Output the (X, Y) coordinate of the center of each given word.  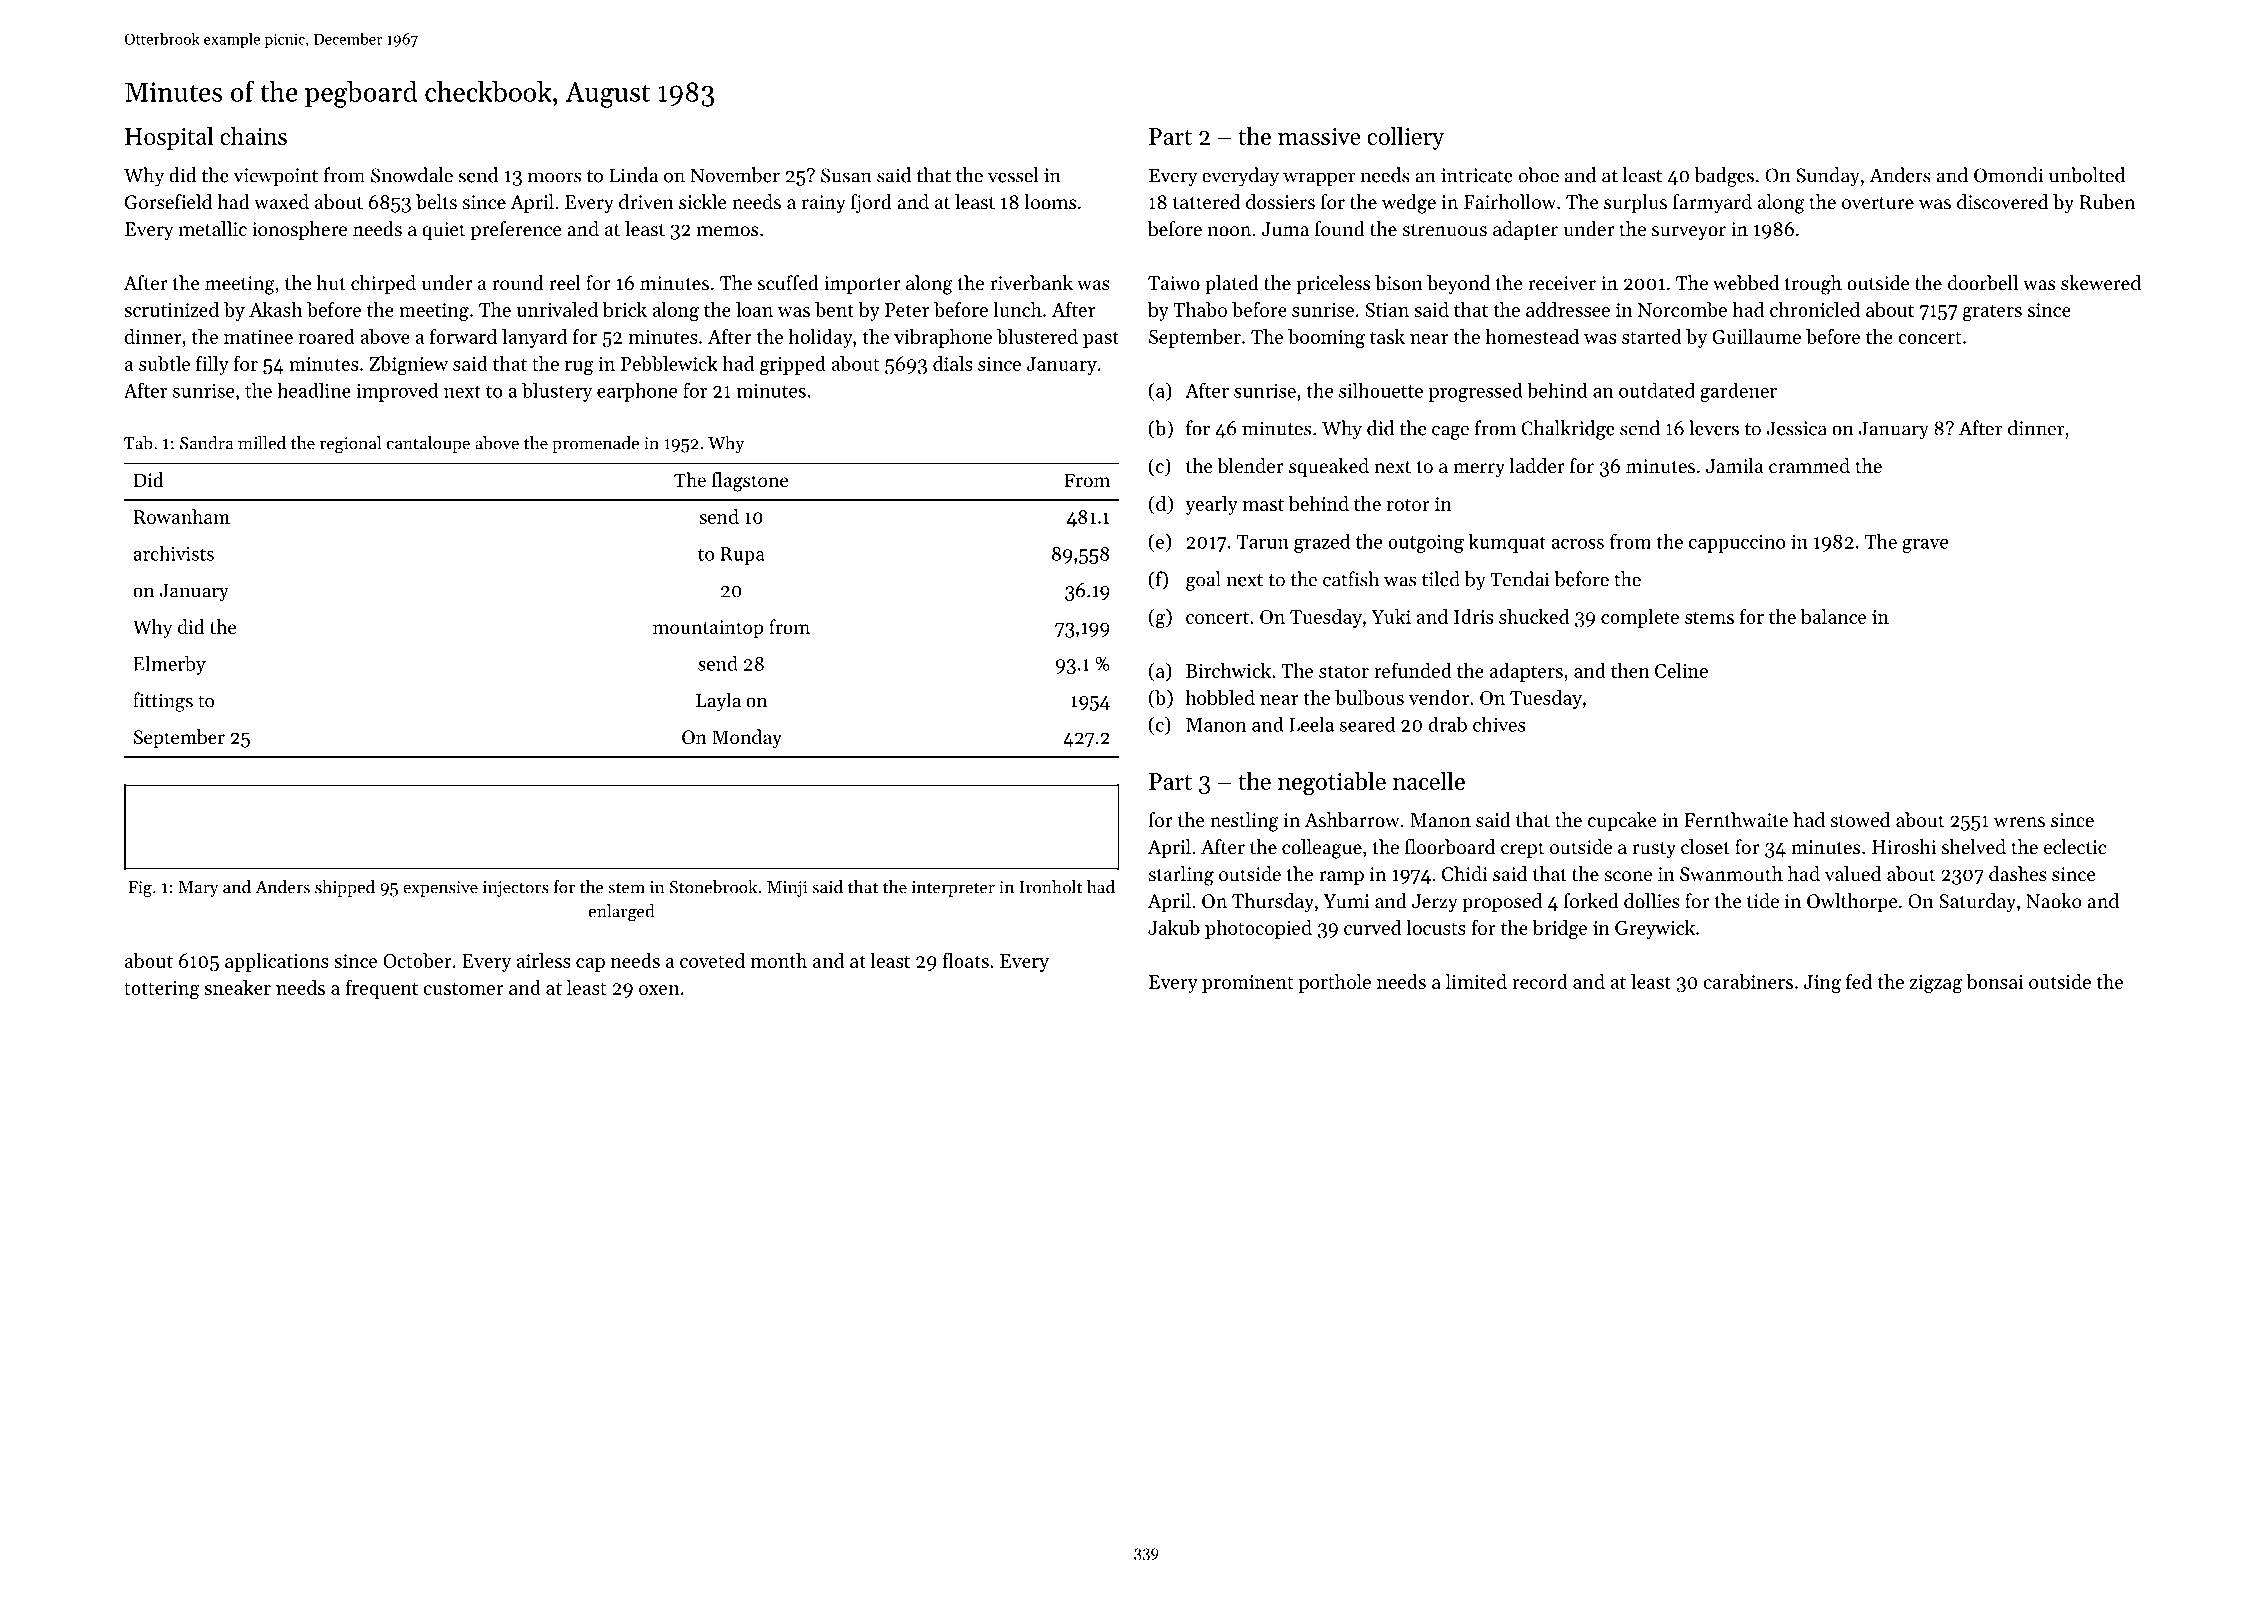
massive (1319, 136)
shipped (345, 888)
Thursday (1273, 902)
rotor (1408, 504)
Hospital (169, 138)
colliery (1405, 138)
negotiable (1332, 783)
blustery (557, 392)
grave (1925, 546)
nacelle (1429, 780)
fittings (163, 702)
